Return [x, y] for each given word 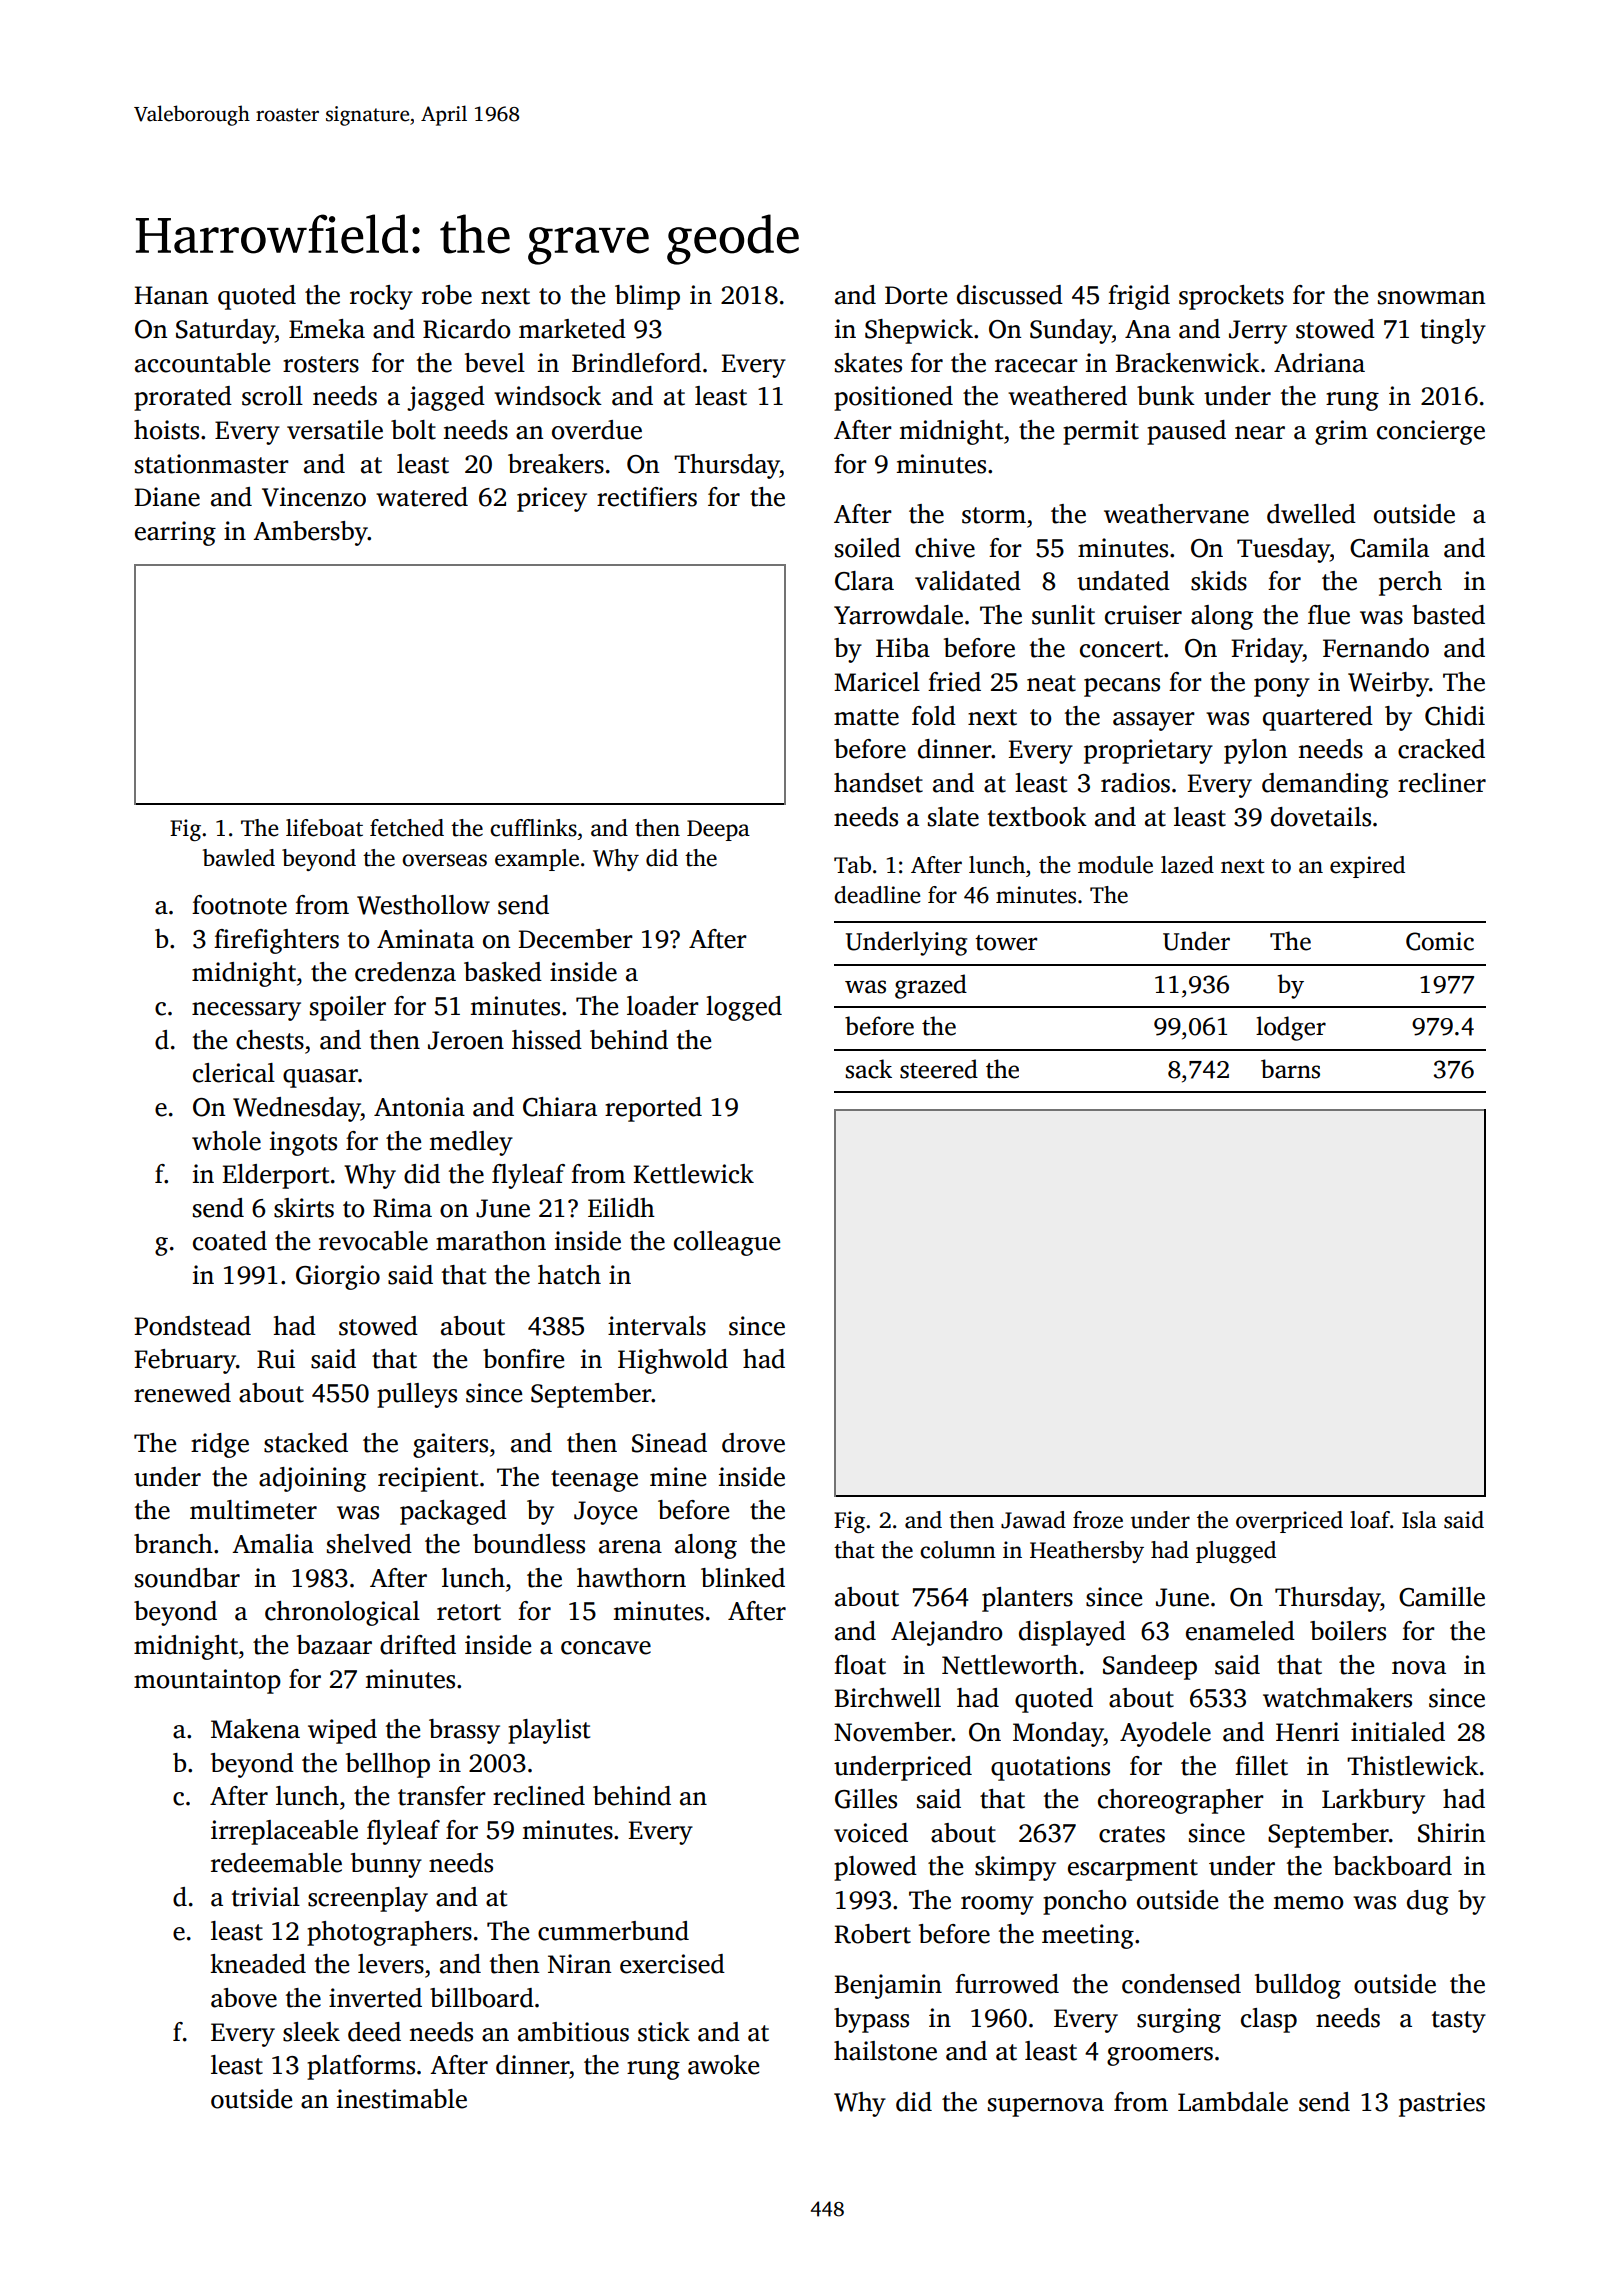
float [860, 1665]
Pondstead [192, 1326]
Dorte [916, 295]
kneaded [258, 1964]
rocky [381, 297]
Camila [1389, 548]
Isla [1419, 1520]
